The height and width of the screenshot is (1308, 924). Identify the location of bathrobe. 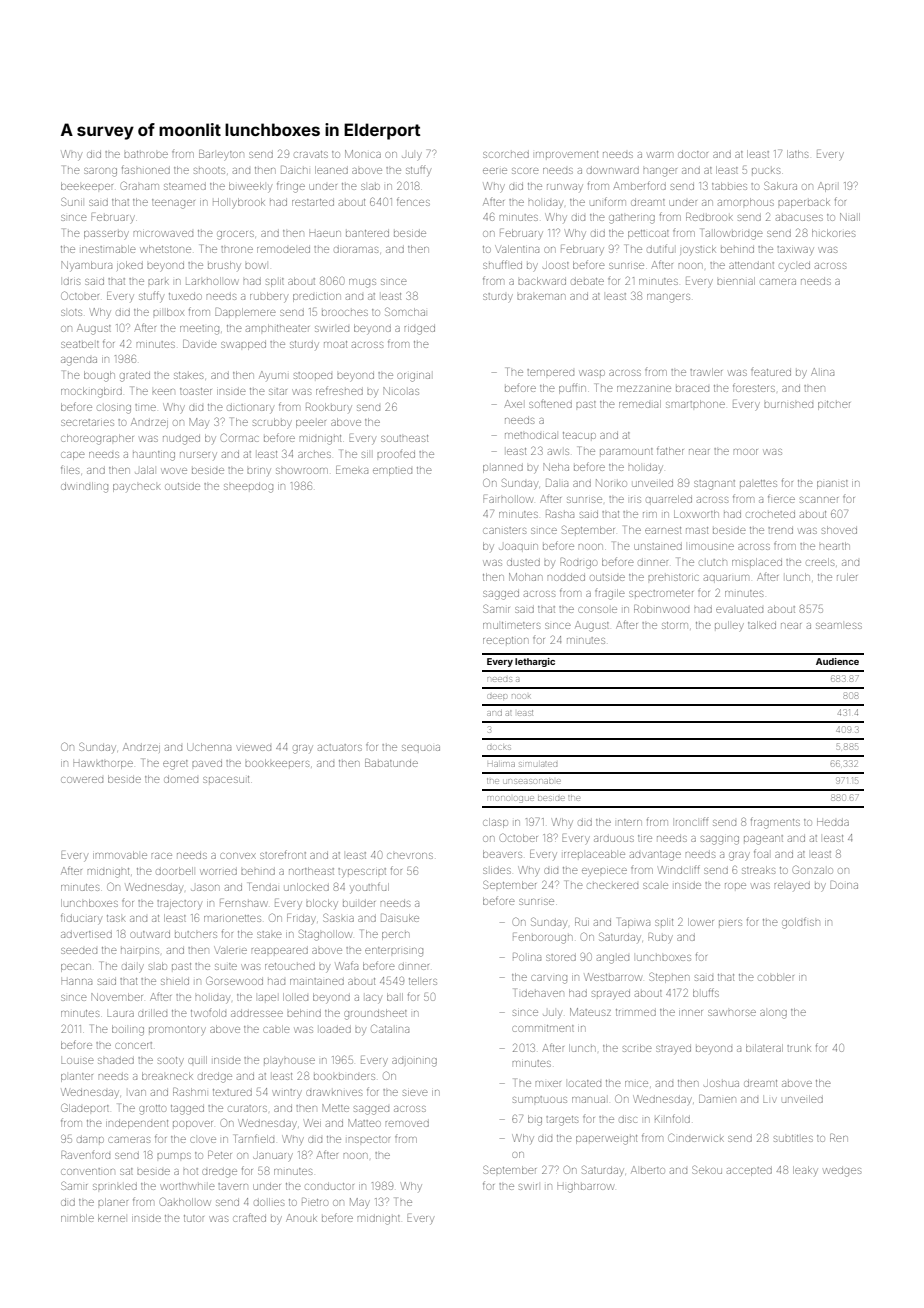
(146, 154).
